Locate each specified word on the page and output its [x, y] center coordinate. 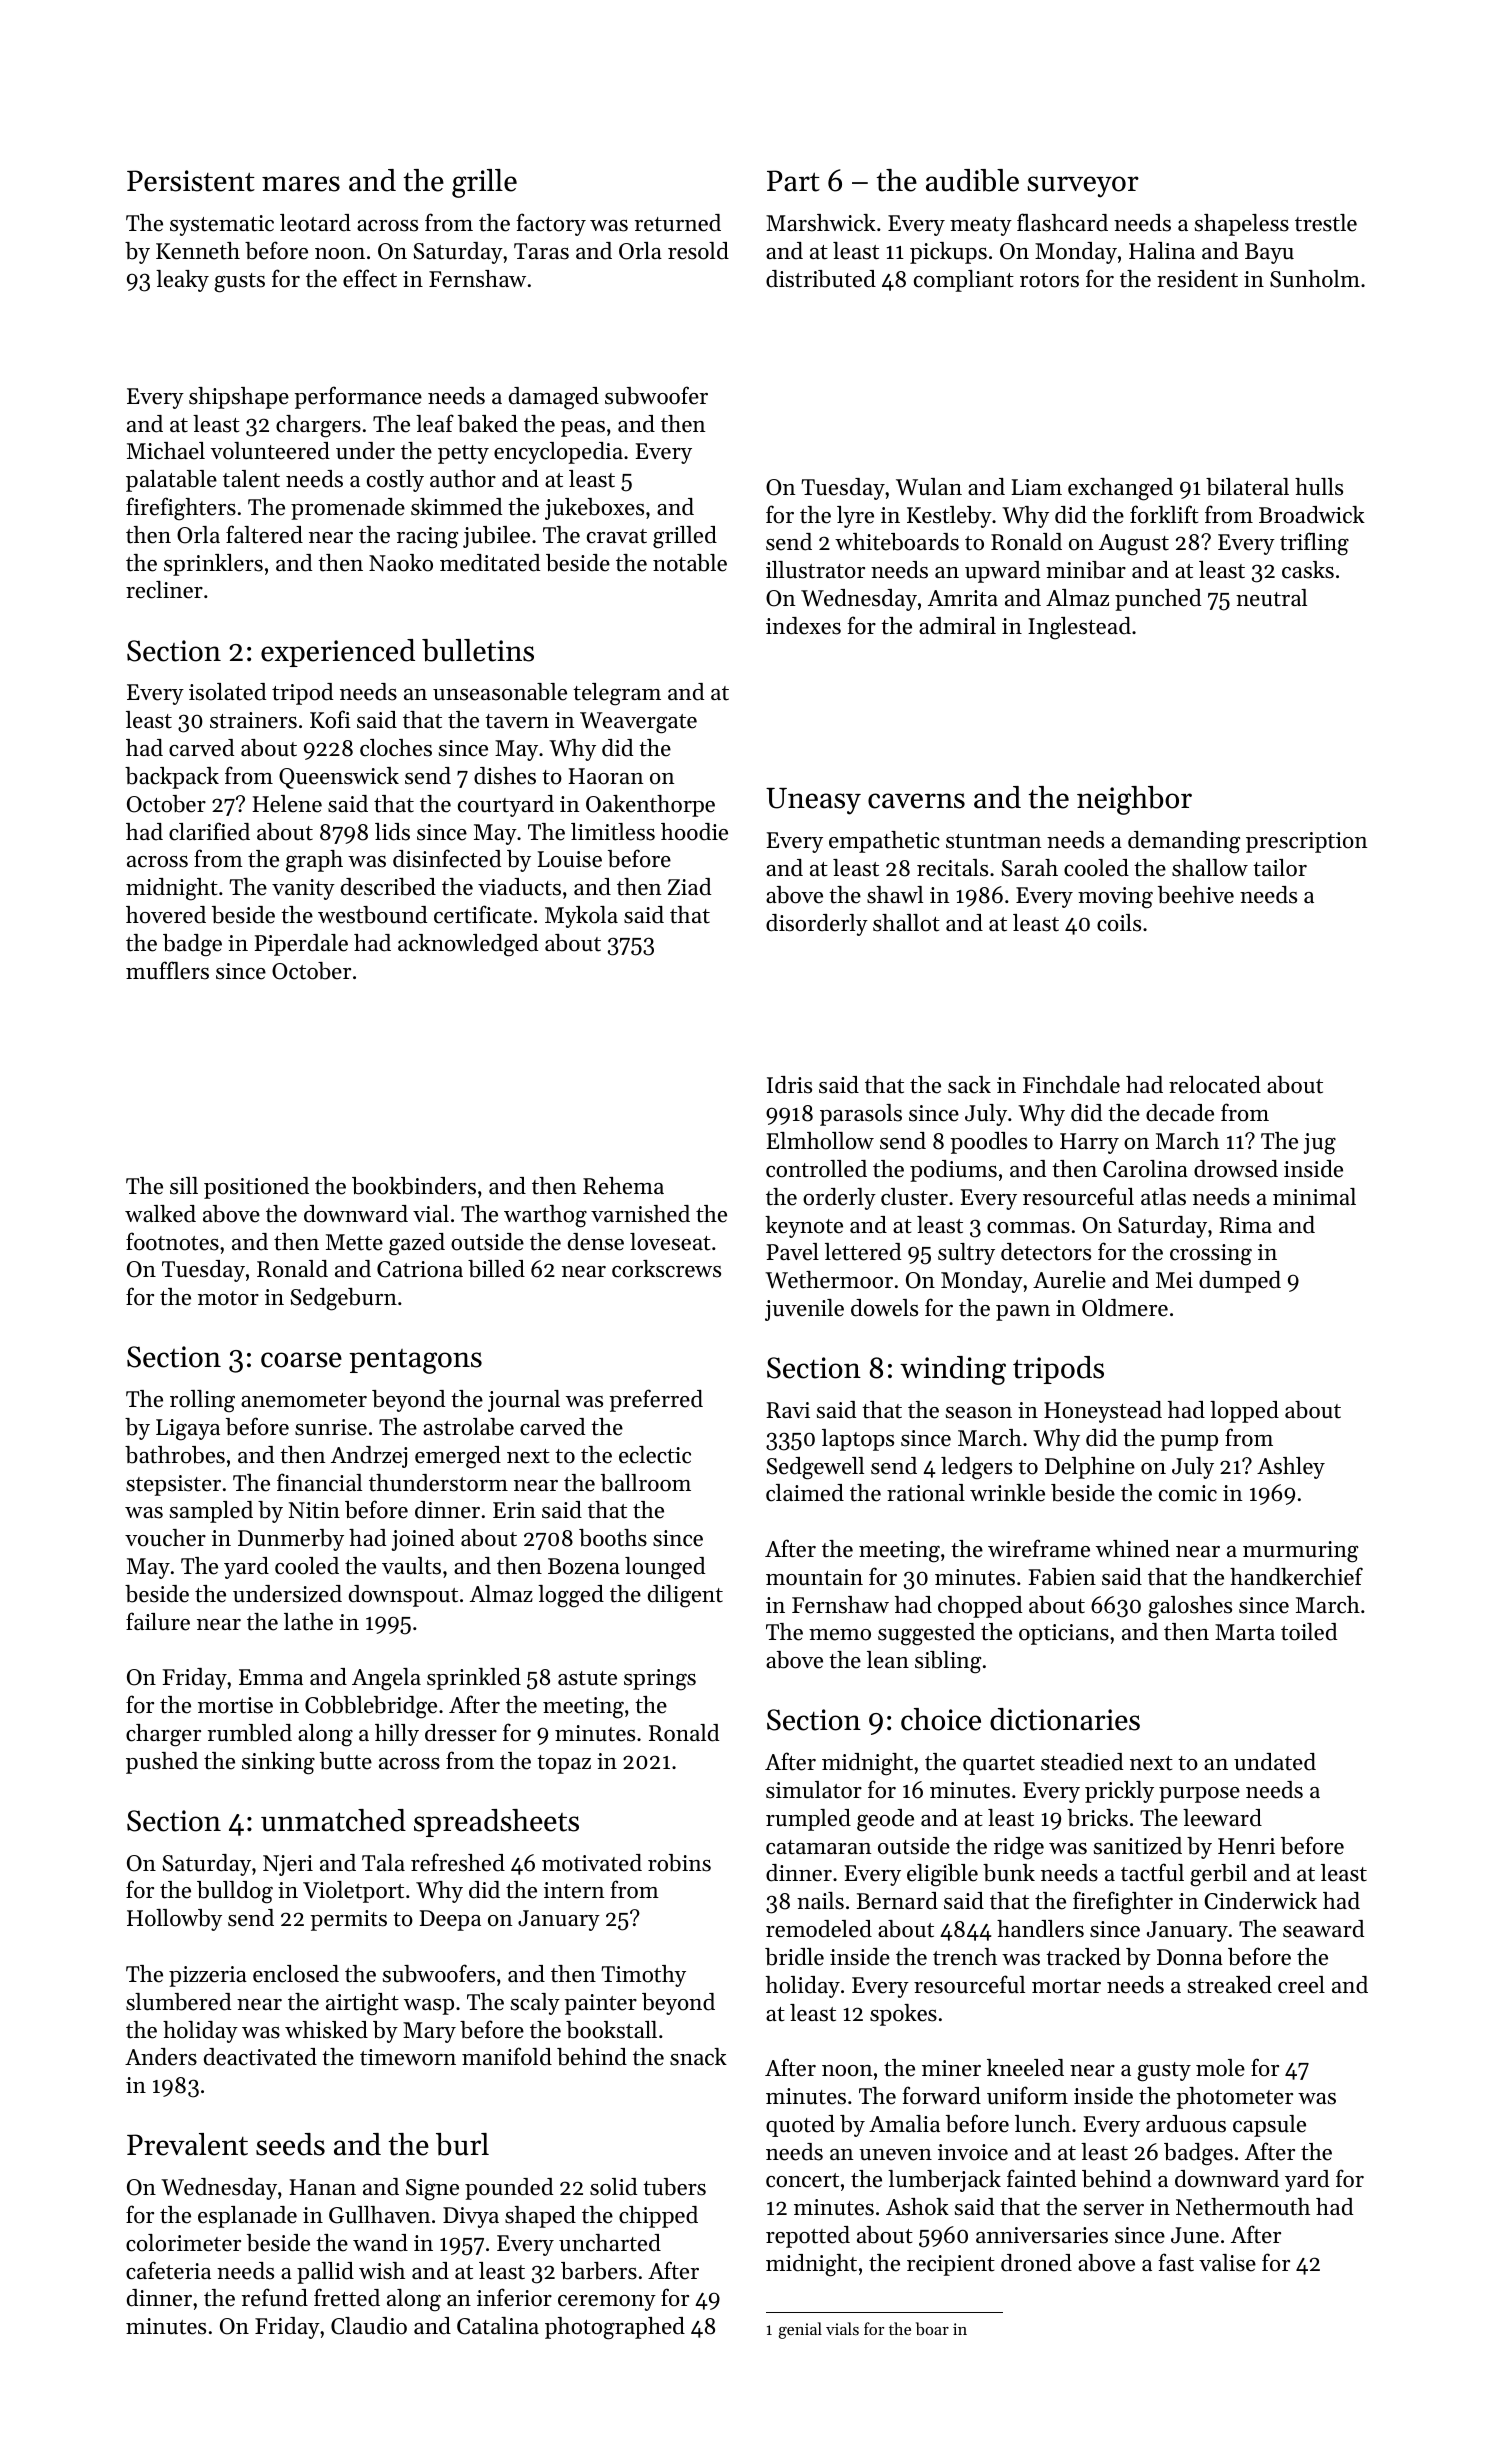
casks [1308, 570]
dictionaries [1065, 1719]
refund [275, 2297]
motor [228, 1298]
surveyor [1083, 187]
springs [660, 1680]
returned [678, 223]
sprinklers [213, 565]
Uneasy [813, 801]
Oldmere [1125, 1308]
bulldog [235, 1892]
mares [301, 184]
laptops [858, 1440]
